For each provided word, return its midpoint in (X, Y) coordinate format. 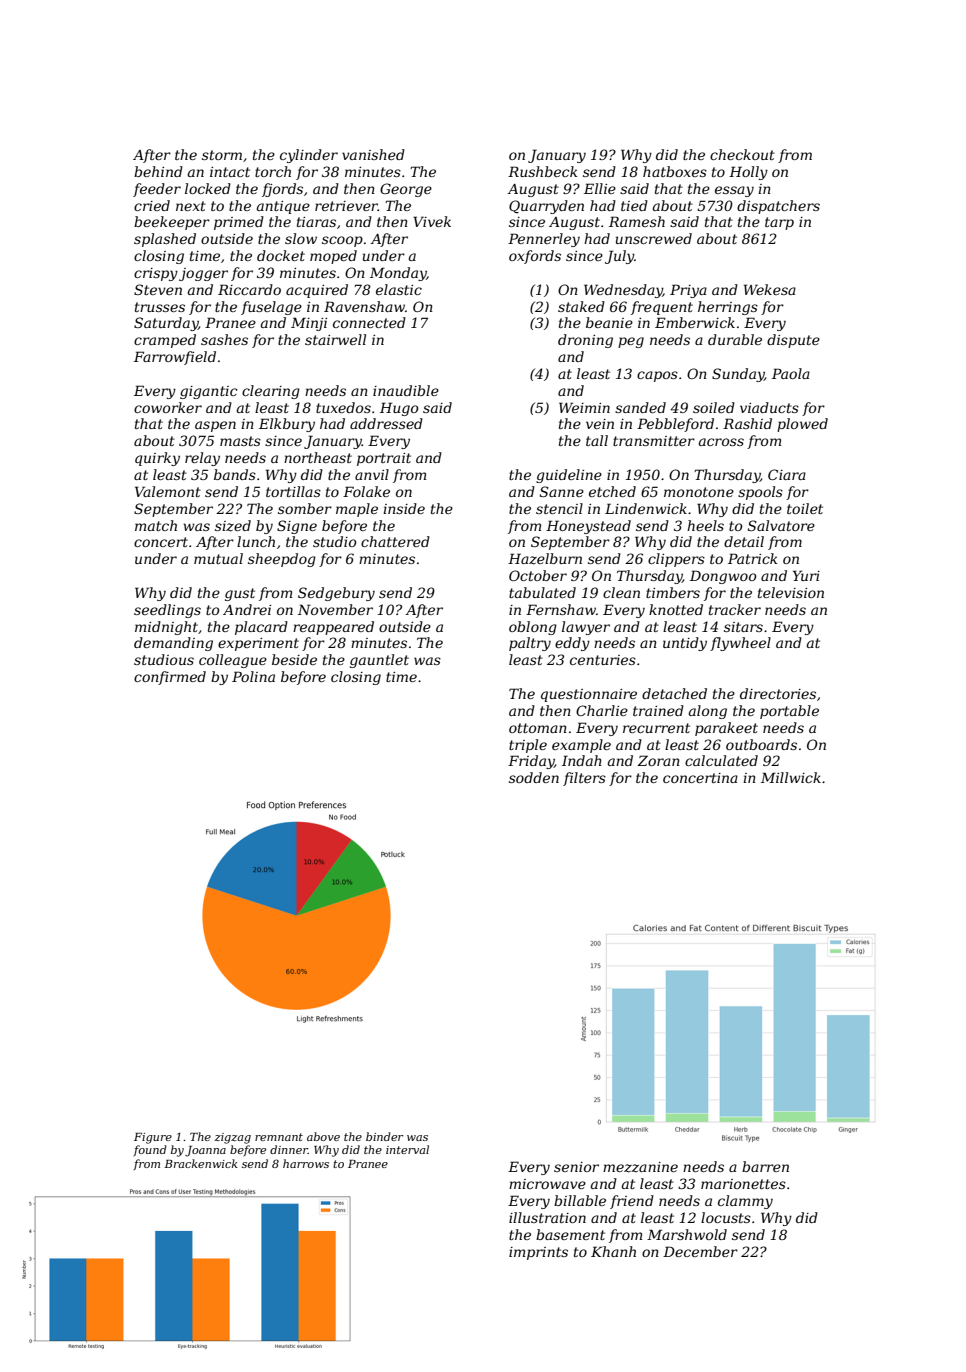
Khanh (613, 1251)
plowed (802, 425)
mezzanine (640, 1167)
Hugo (399, 409)
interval (407, 1149)
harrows (306, 1163)
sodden (534, 777)
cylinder (309, 156)
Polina (253, 676)
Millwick (791, 777)
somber (305, 508)
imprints (538, 1253)
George (406, 190)
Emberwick (695, 322)
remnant (279, 1137)
